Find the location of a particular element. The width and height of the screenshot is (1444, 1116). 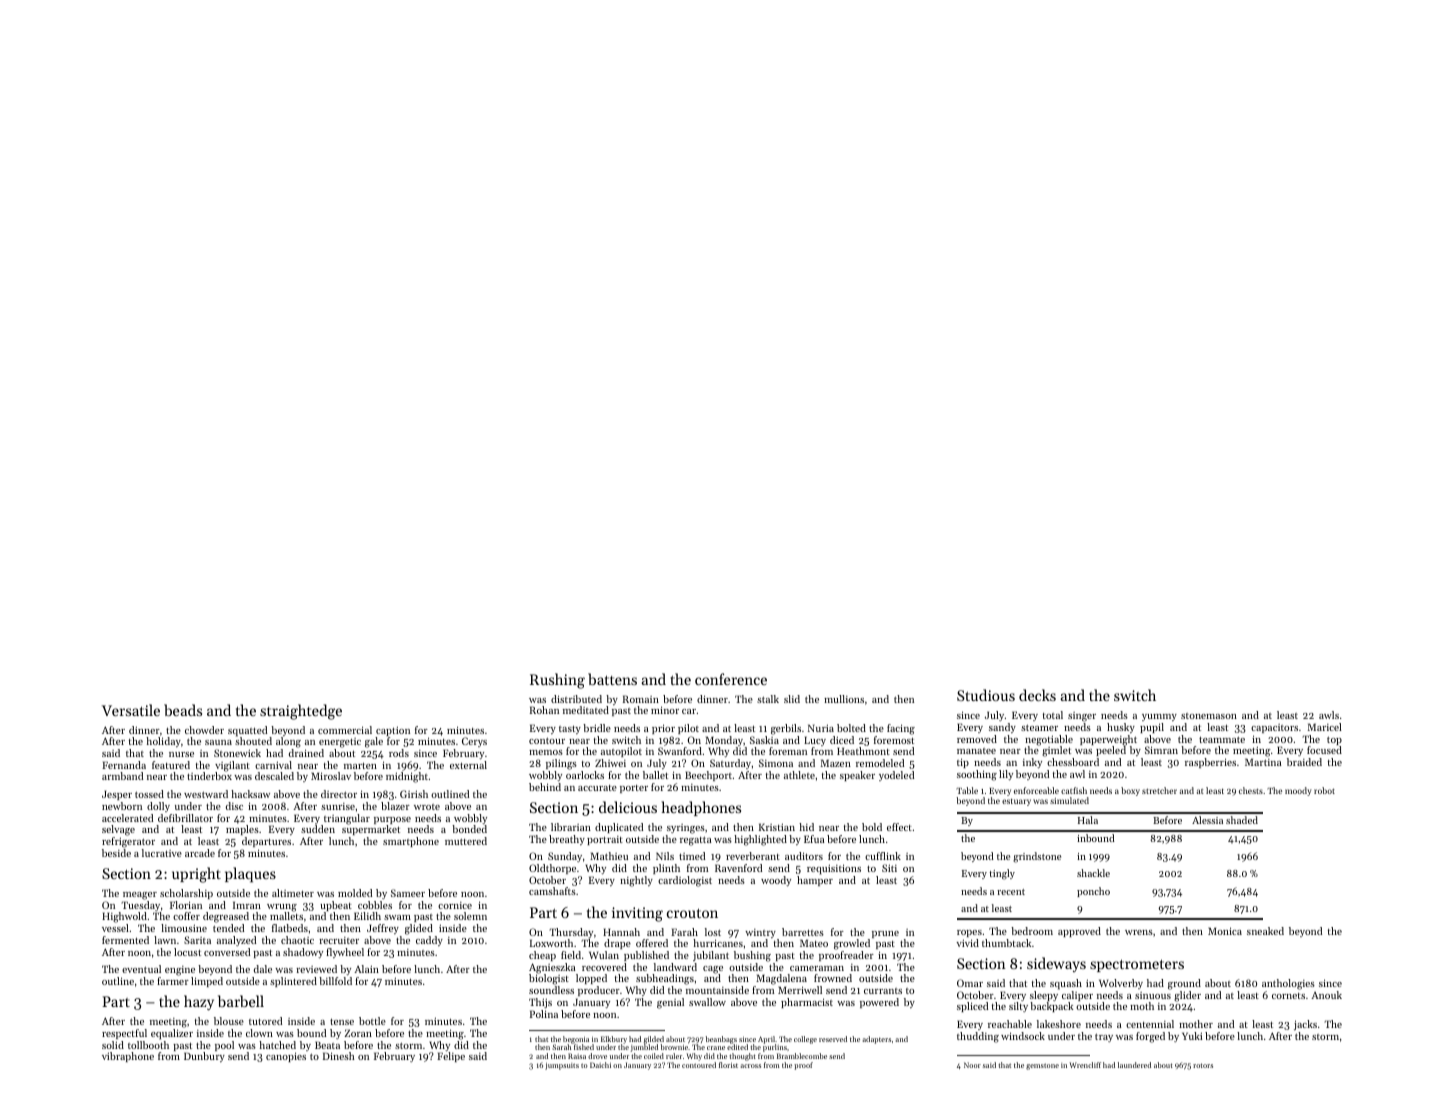

prune is located at coordinates (885, 934).
